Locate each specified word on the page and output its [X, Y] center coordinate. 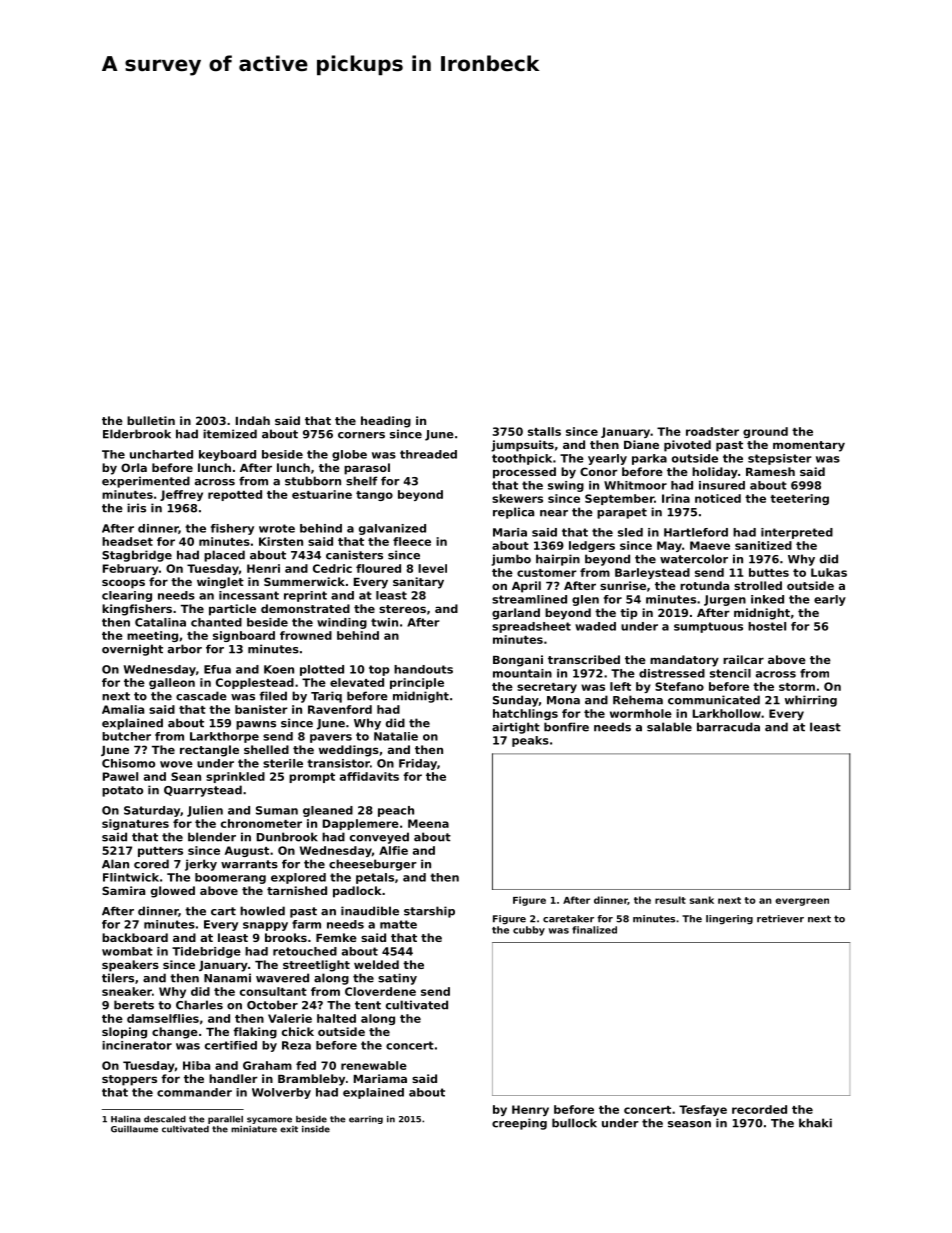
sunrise [623, 585]
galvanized [392, 529]
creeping [519, 1124]
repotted [235, 495]
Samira [123, 890]
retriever [780, 919]
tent [368, 1005]
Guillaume [134, 1129]
